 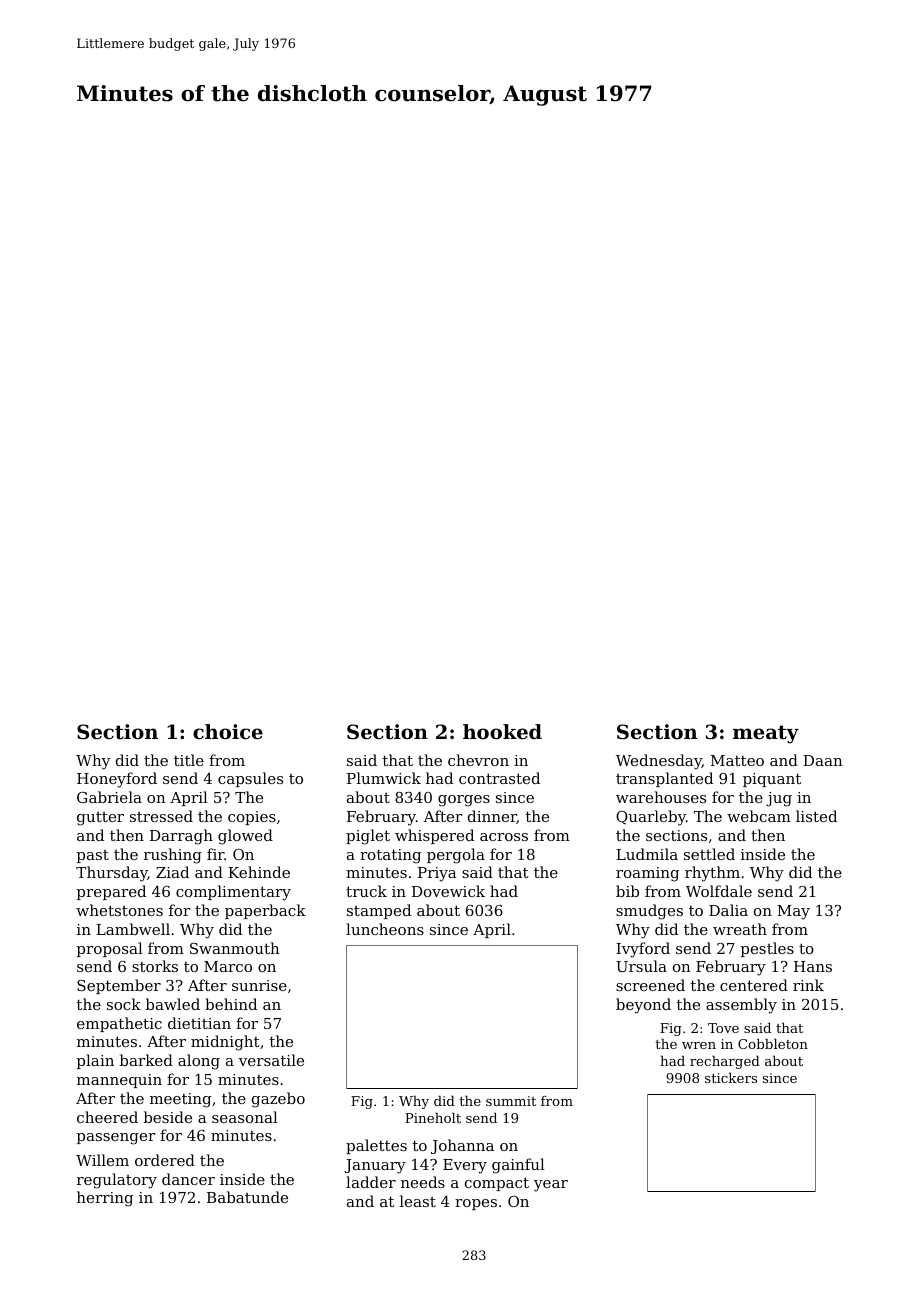 I want to click on luncheons, so click(x=385, y=929).
